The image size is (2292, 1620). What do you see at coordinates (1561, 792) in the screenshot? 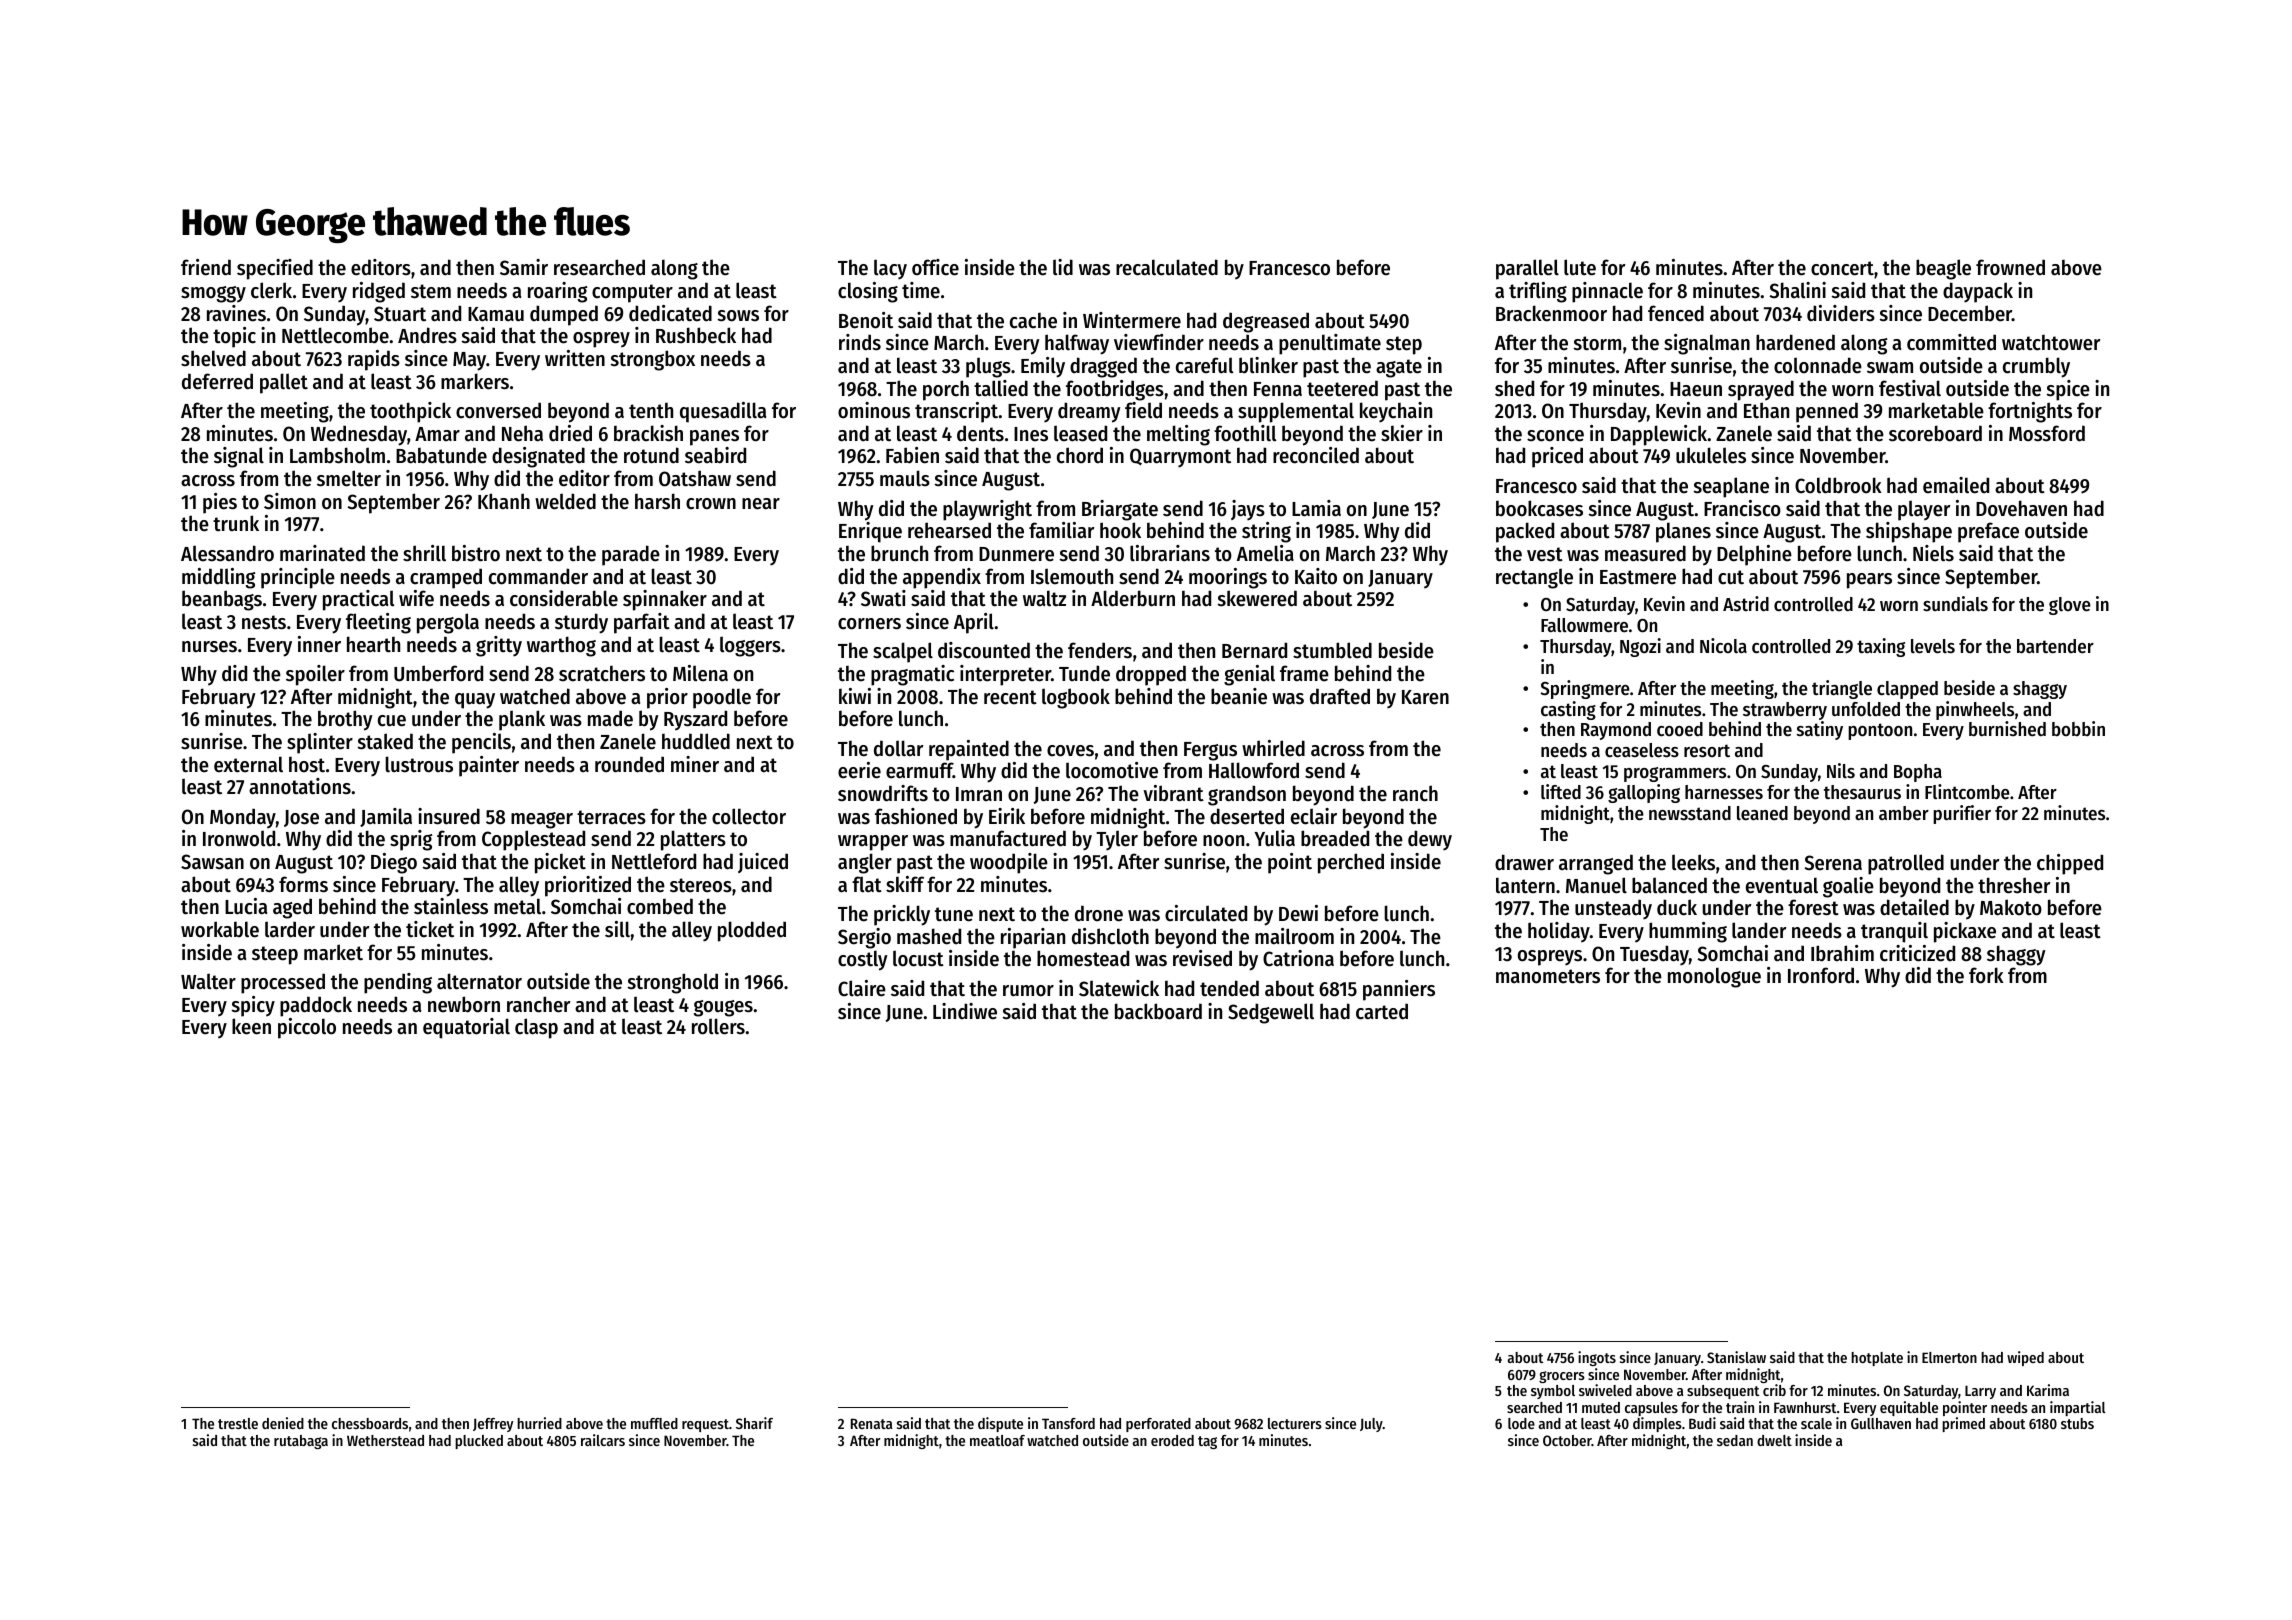
I see `lifted` at bounding box center [1561, 792].
